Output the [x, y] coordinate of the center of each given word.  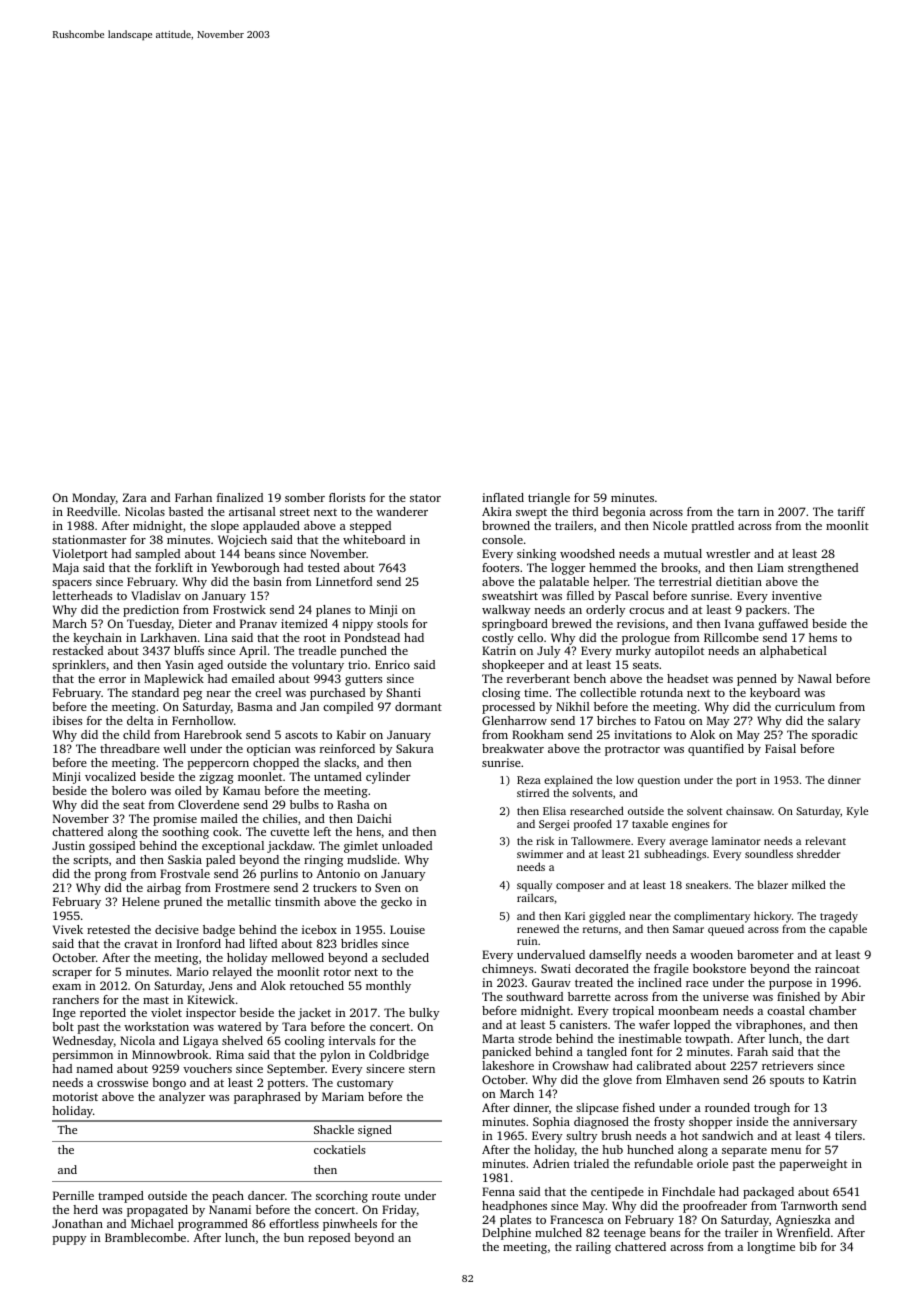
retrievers [787, 1065]
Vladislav [156, 595]
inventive [797, 595]
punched [363, 652]
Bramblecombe [145, 1237]
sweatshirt [510, 595]
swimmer [540, 854]
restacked [78, 650]
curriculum [805, 706]
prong [111, 876]
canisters [583, 1024]
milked [809, 884]
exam [66, 987]
